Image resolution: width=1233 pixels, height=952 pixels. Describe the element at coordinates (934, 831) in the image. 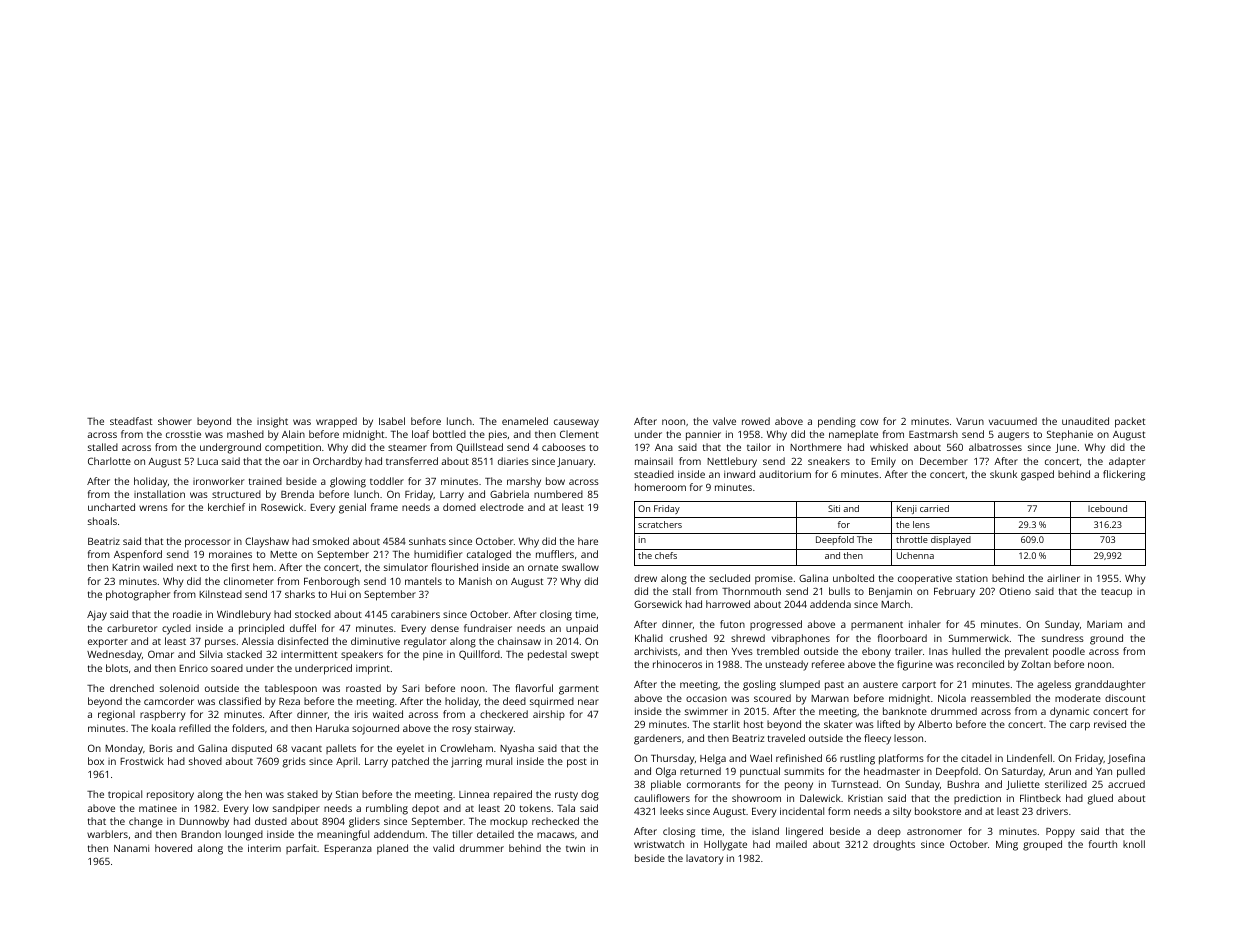

I see `astronomer` at that location.
